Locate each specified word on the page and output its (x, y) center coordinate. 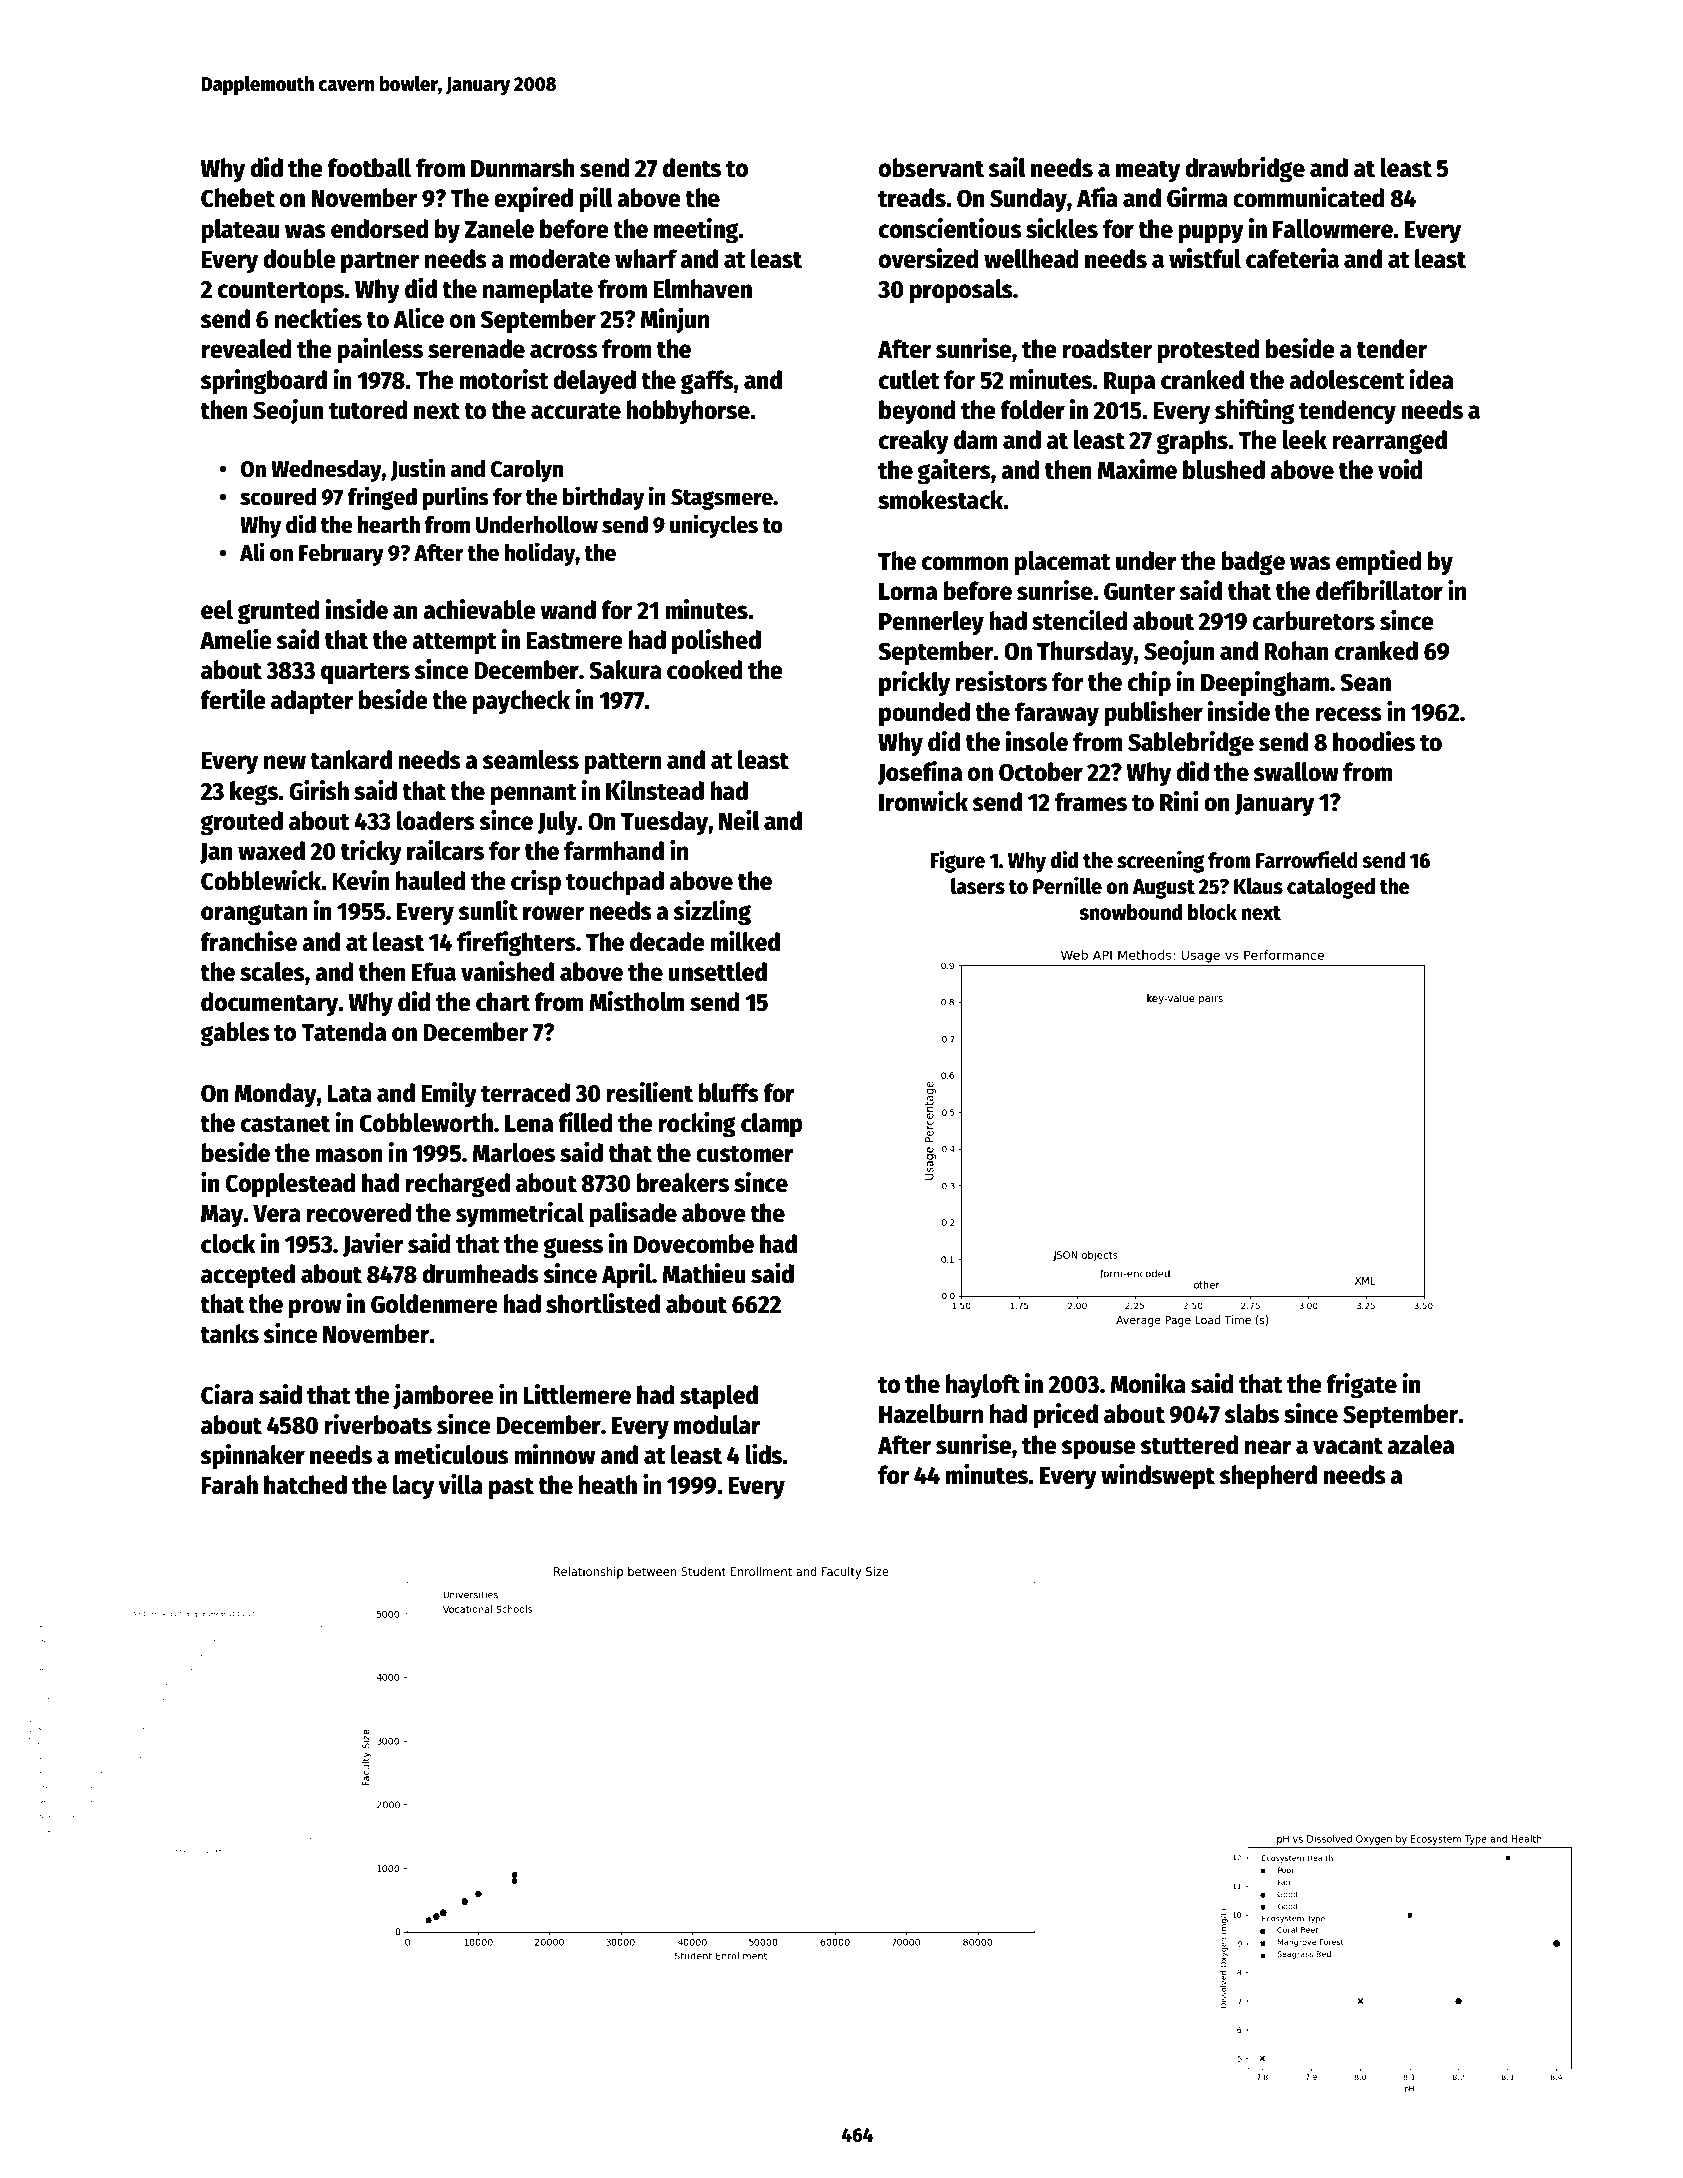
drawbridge (1245, 170)
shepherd (1268, 1477)
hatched (305, 1485)
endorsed (379, 229)
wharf (646, 259)
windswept (1158, 1477)
